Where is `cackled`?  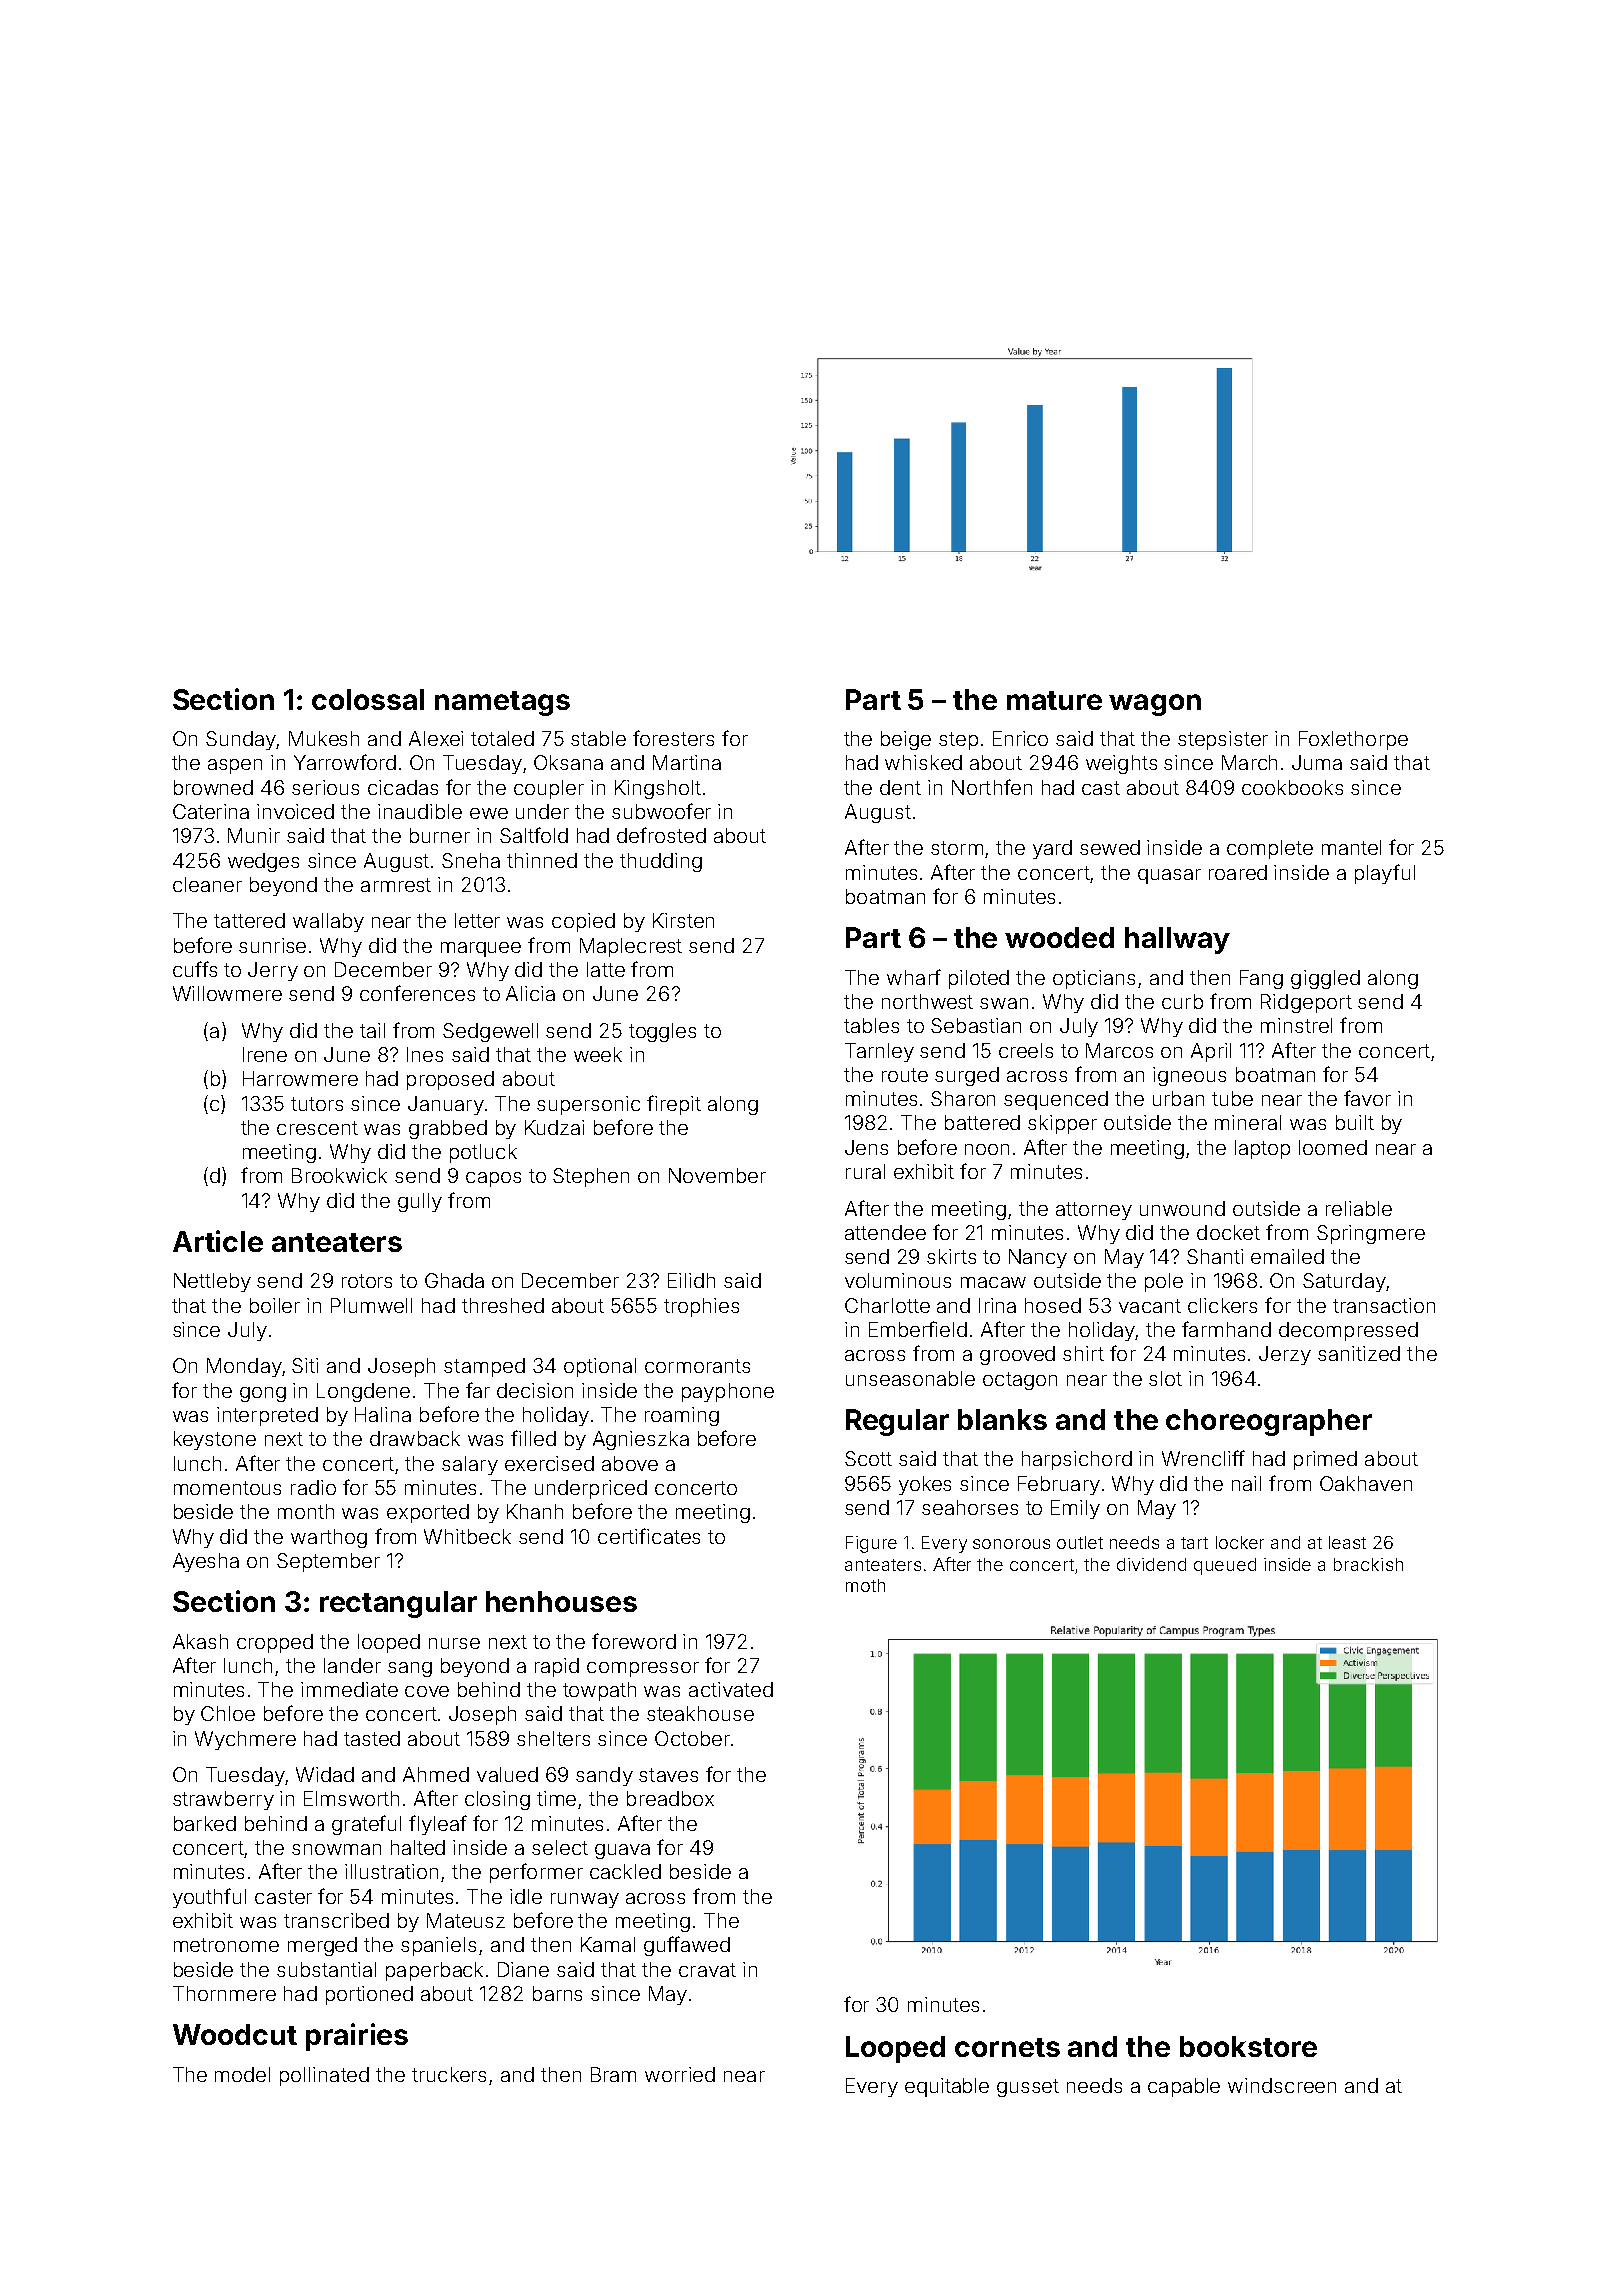
cackled is located at coordinates (625, 1871).
